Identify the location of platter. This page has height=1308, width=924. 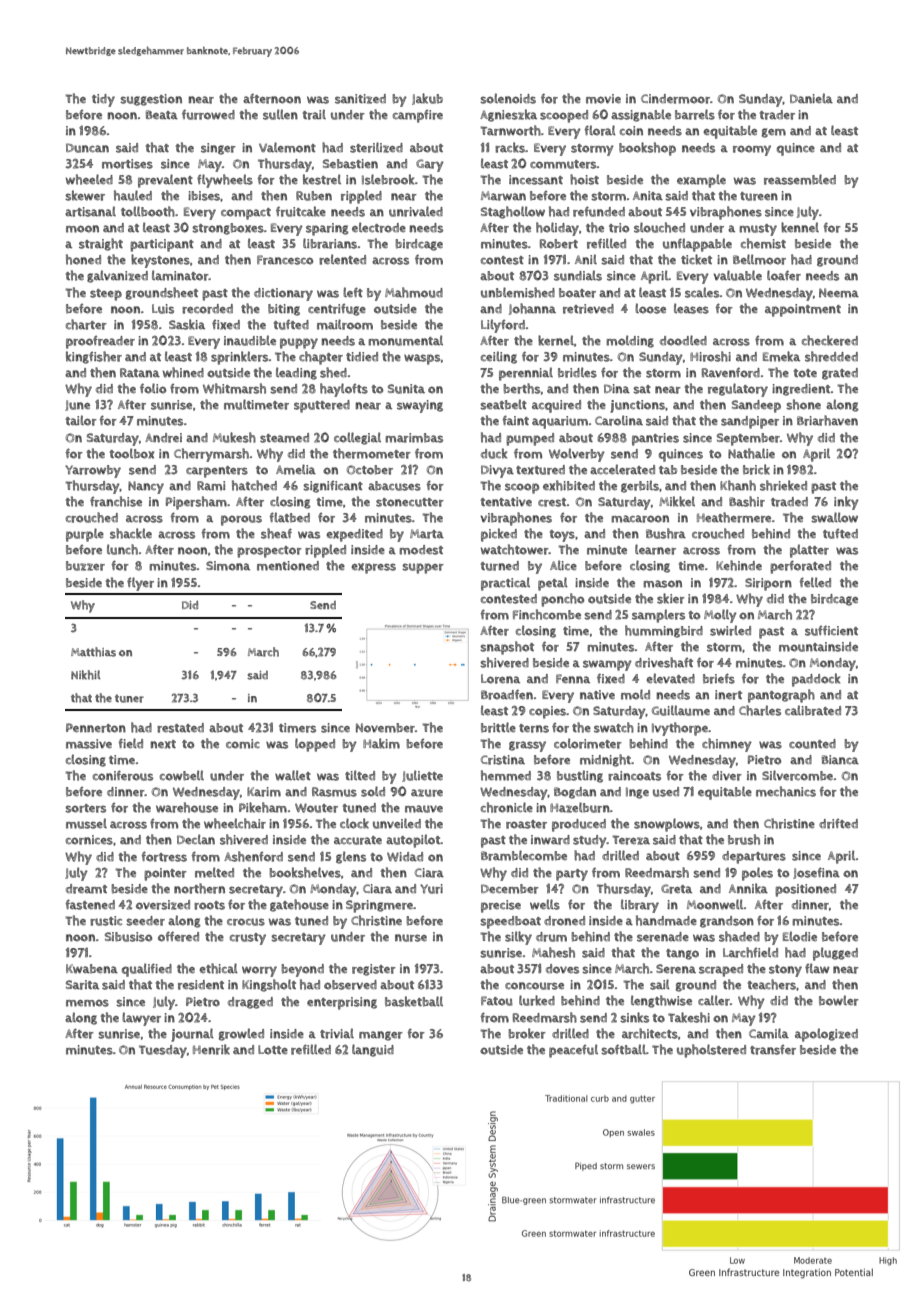
(809, 551).
